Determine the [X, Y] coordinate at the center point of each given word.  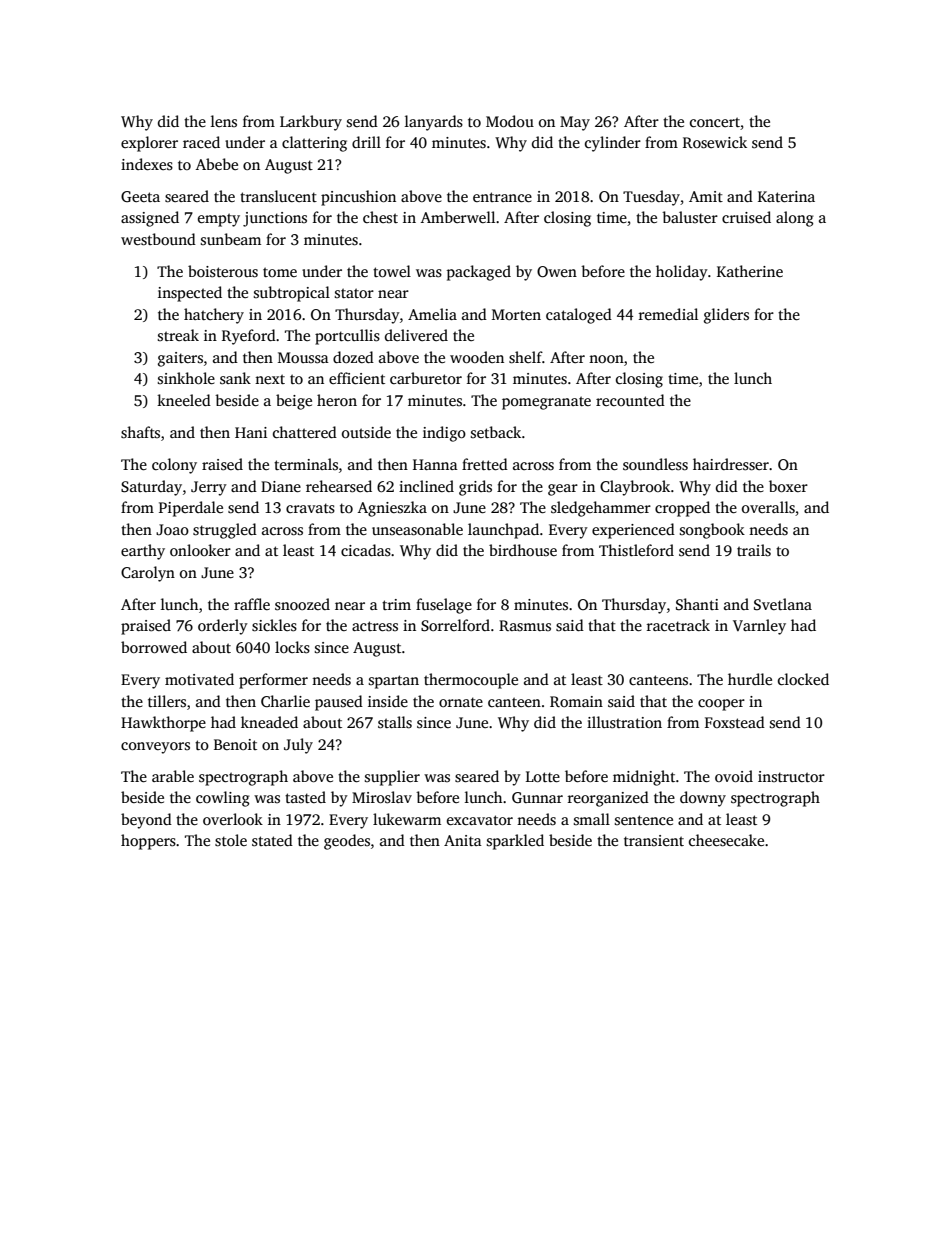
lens [224, 121]
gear [563, 490]
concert [715, 122]
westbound [158, 239]
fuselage [444, 606]
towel [392, 271]
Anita [463, 840]
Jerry [209, 488]
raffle [252, 604]
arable [173, 776]
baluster [690, 217]
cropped [682, 509]
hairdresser [731, 464]
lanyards [434, 123]
